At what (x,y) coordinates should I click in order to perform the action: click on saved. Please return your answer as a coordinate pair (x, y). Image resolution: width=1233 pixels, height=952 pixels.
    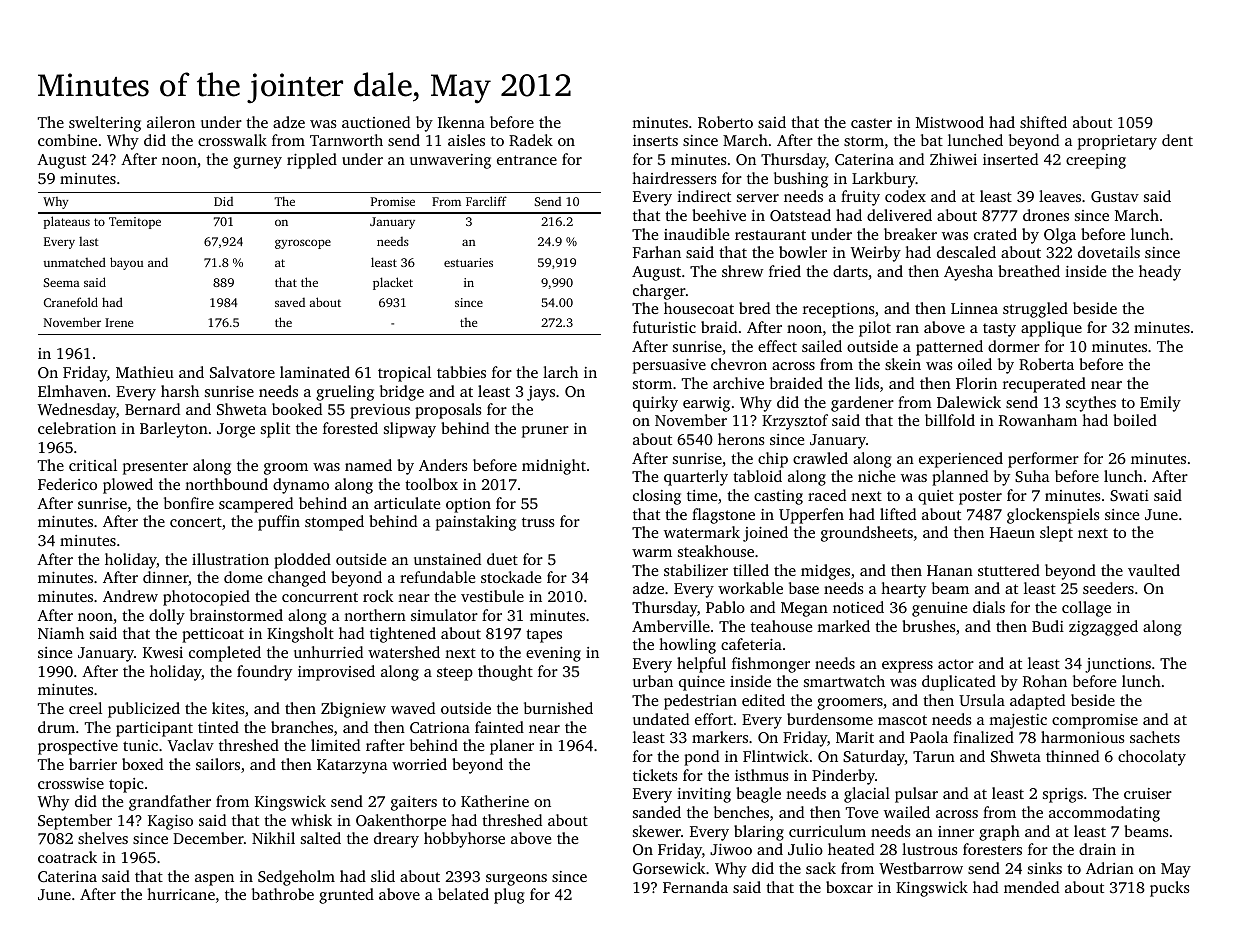
    Looking at the image, I should click on (290, 302).
